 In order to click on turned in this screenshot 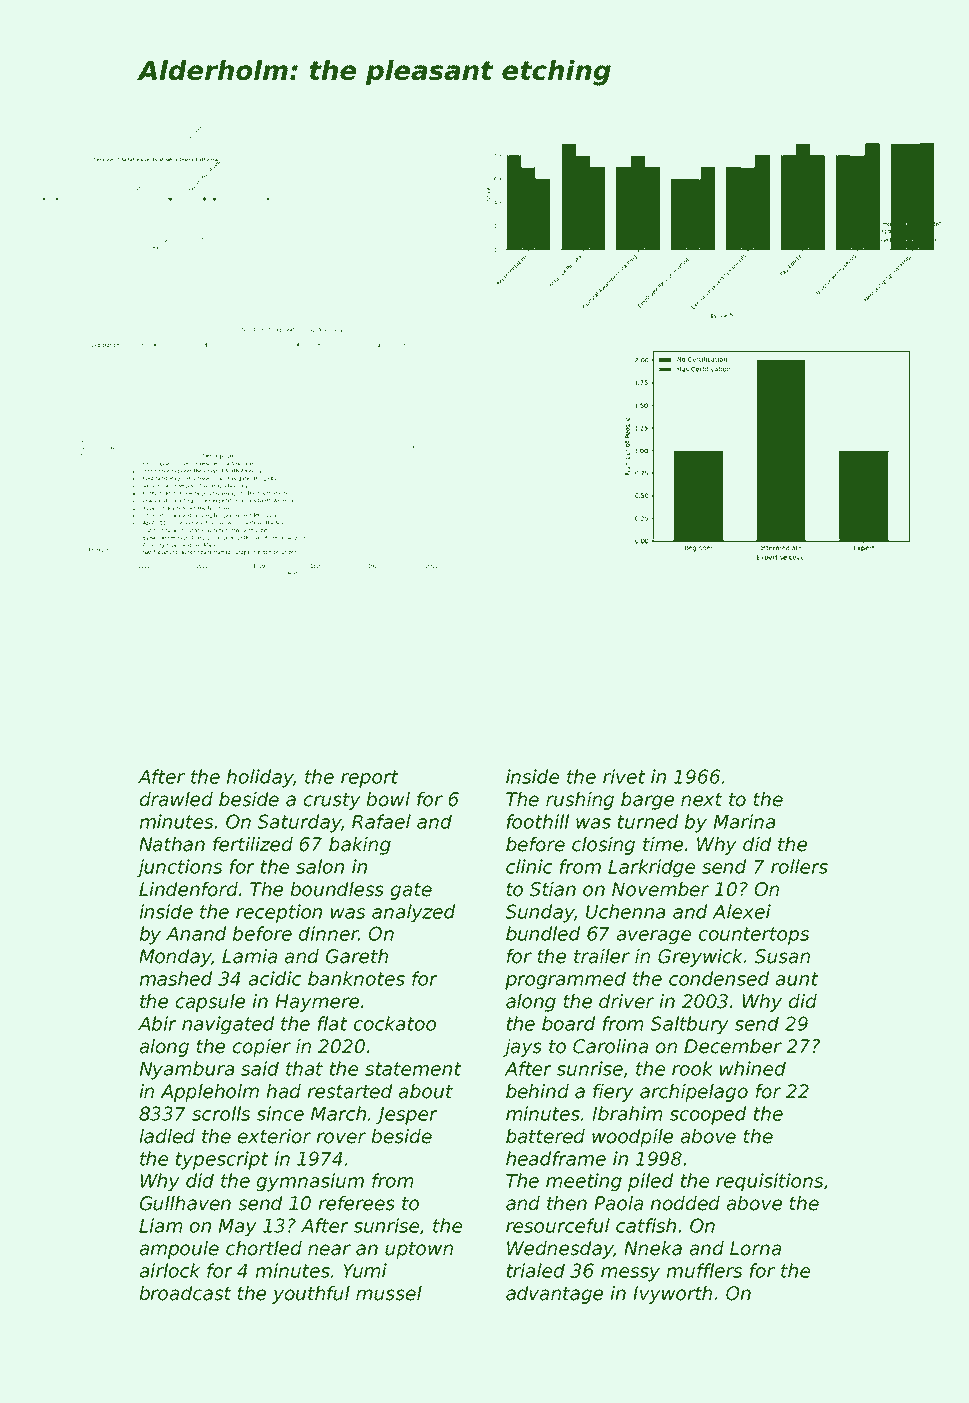, I will do `click(647, 821)`.
